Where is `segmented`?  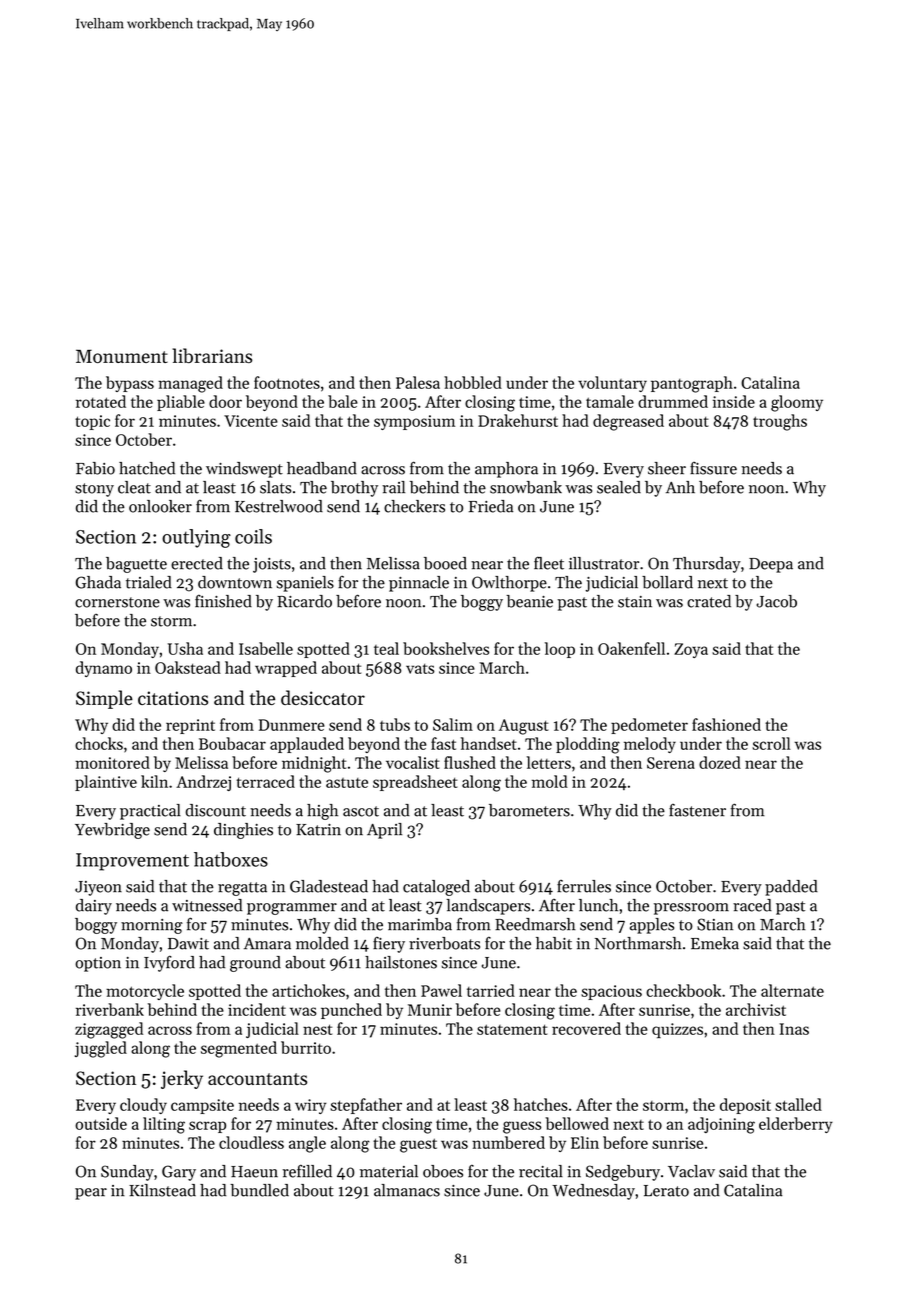 segmented is located at coordinates (239, 1049).
